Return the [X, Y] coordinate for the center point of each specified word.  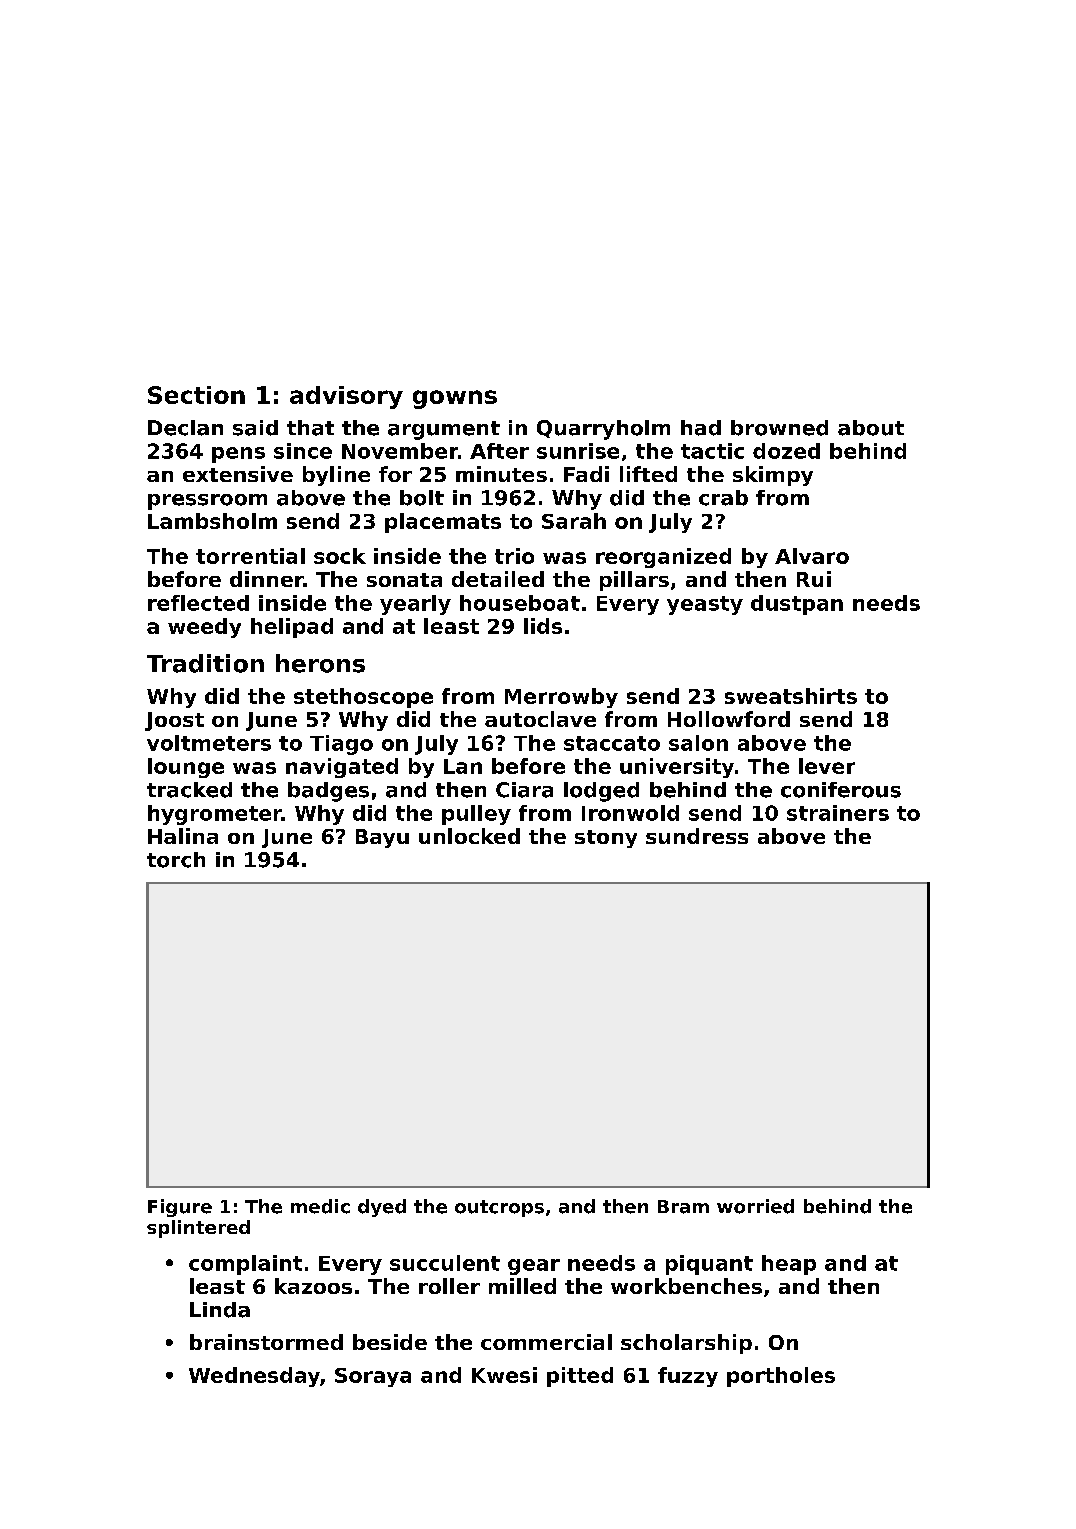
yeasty [705, 605]
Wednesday [254, 1377]
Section [196, 395]
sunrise [578, 451]
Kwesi [504, 1375]
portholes [781, 1377]
